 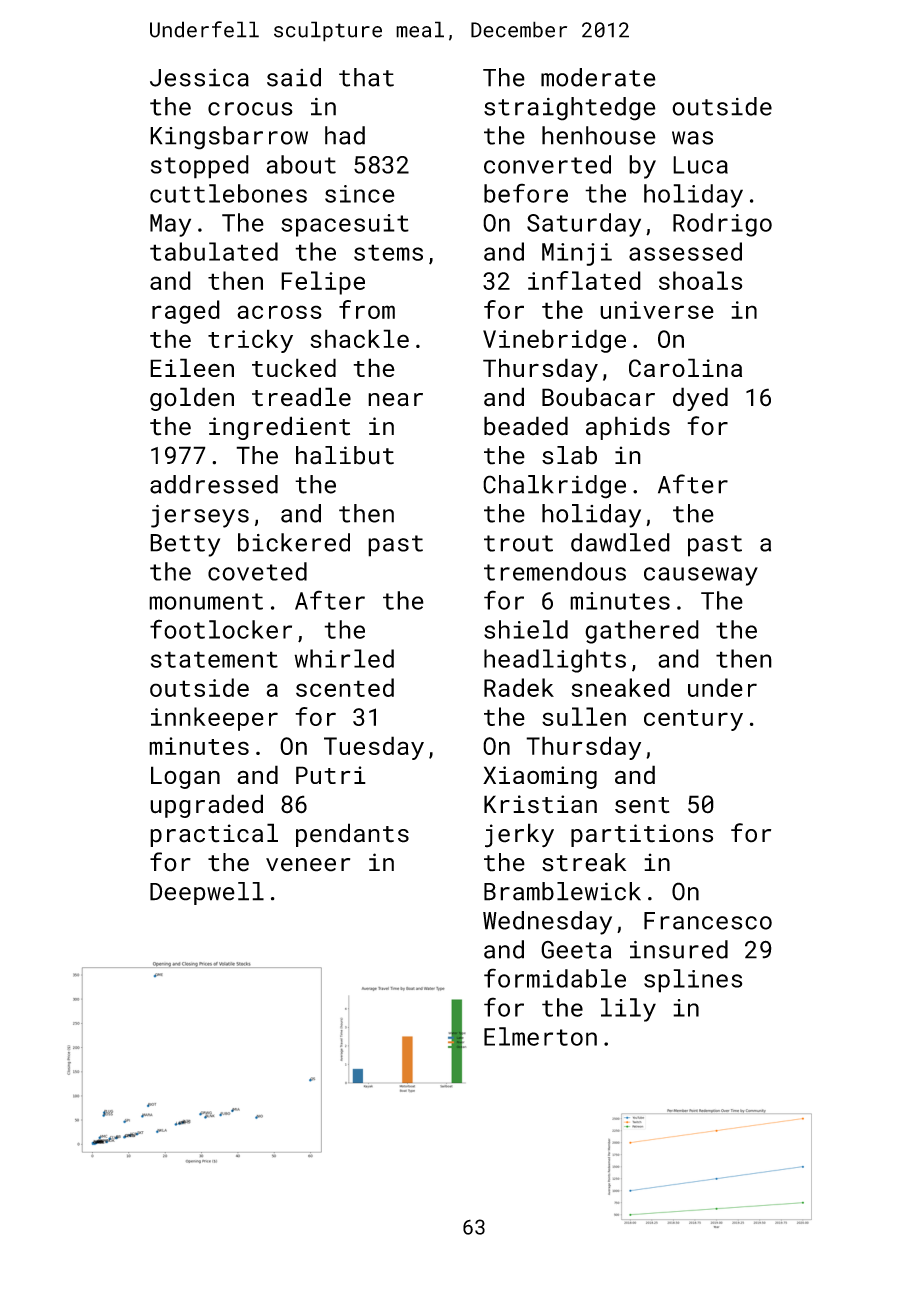 What do you see at coordinates (207, 893) in the document?
I see `Deepwell` at bounding box center [207, 893].
